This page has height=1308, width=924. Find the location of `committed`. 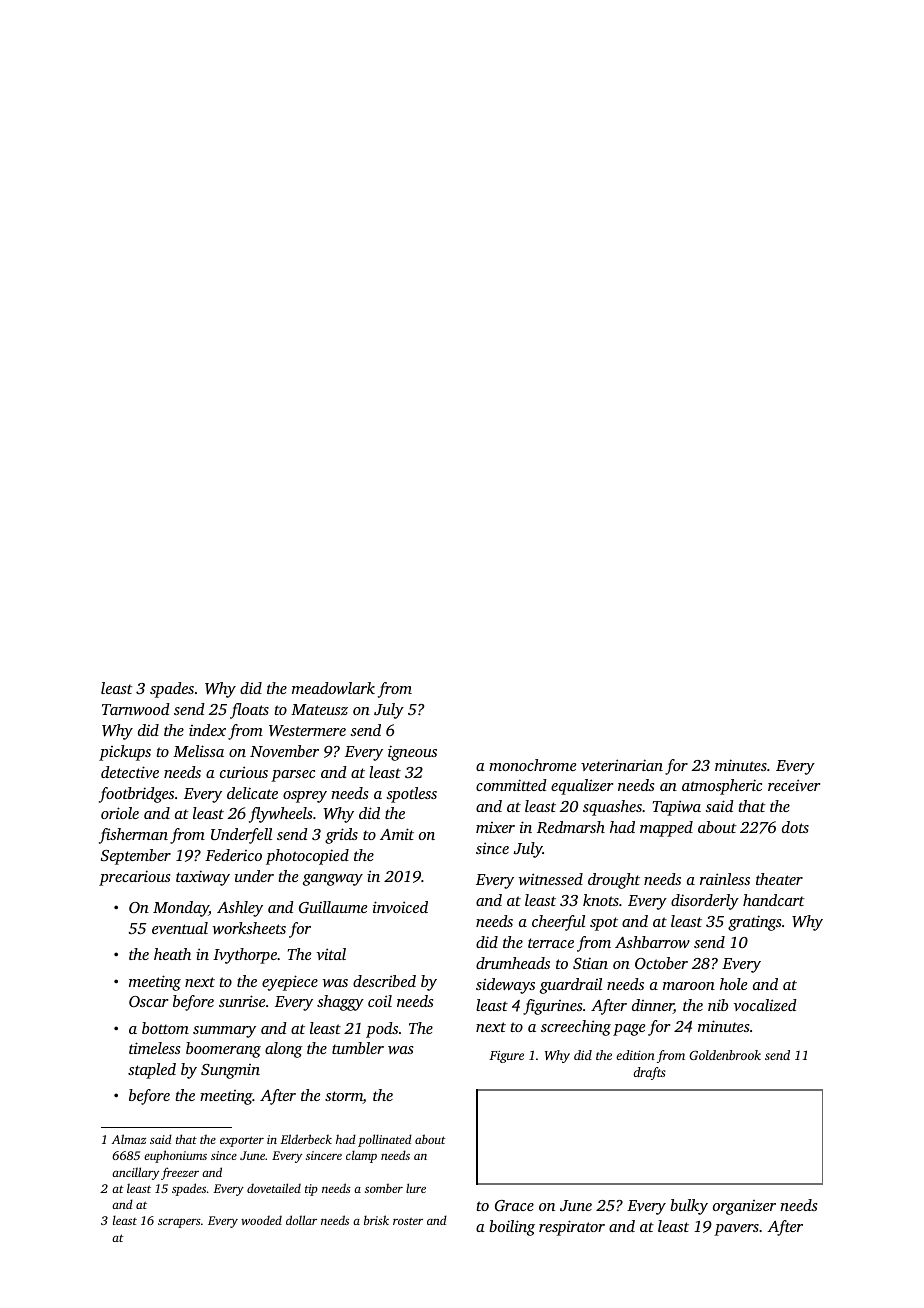

committed is located at coordinates (511, 785).
